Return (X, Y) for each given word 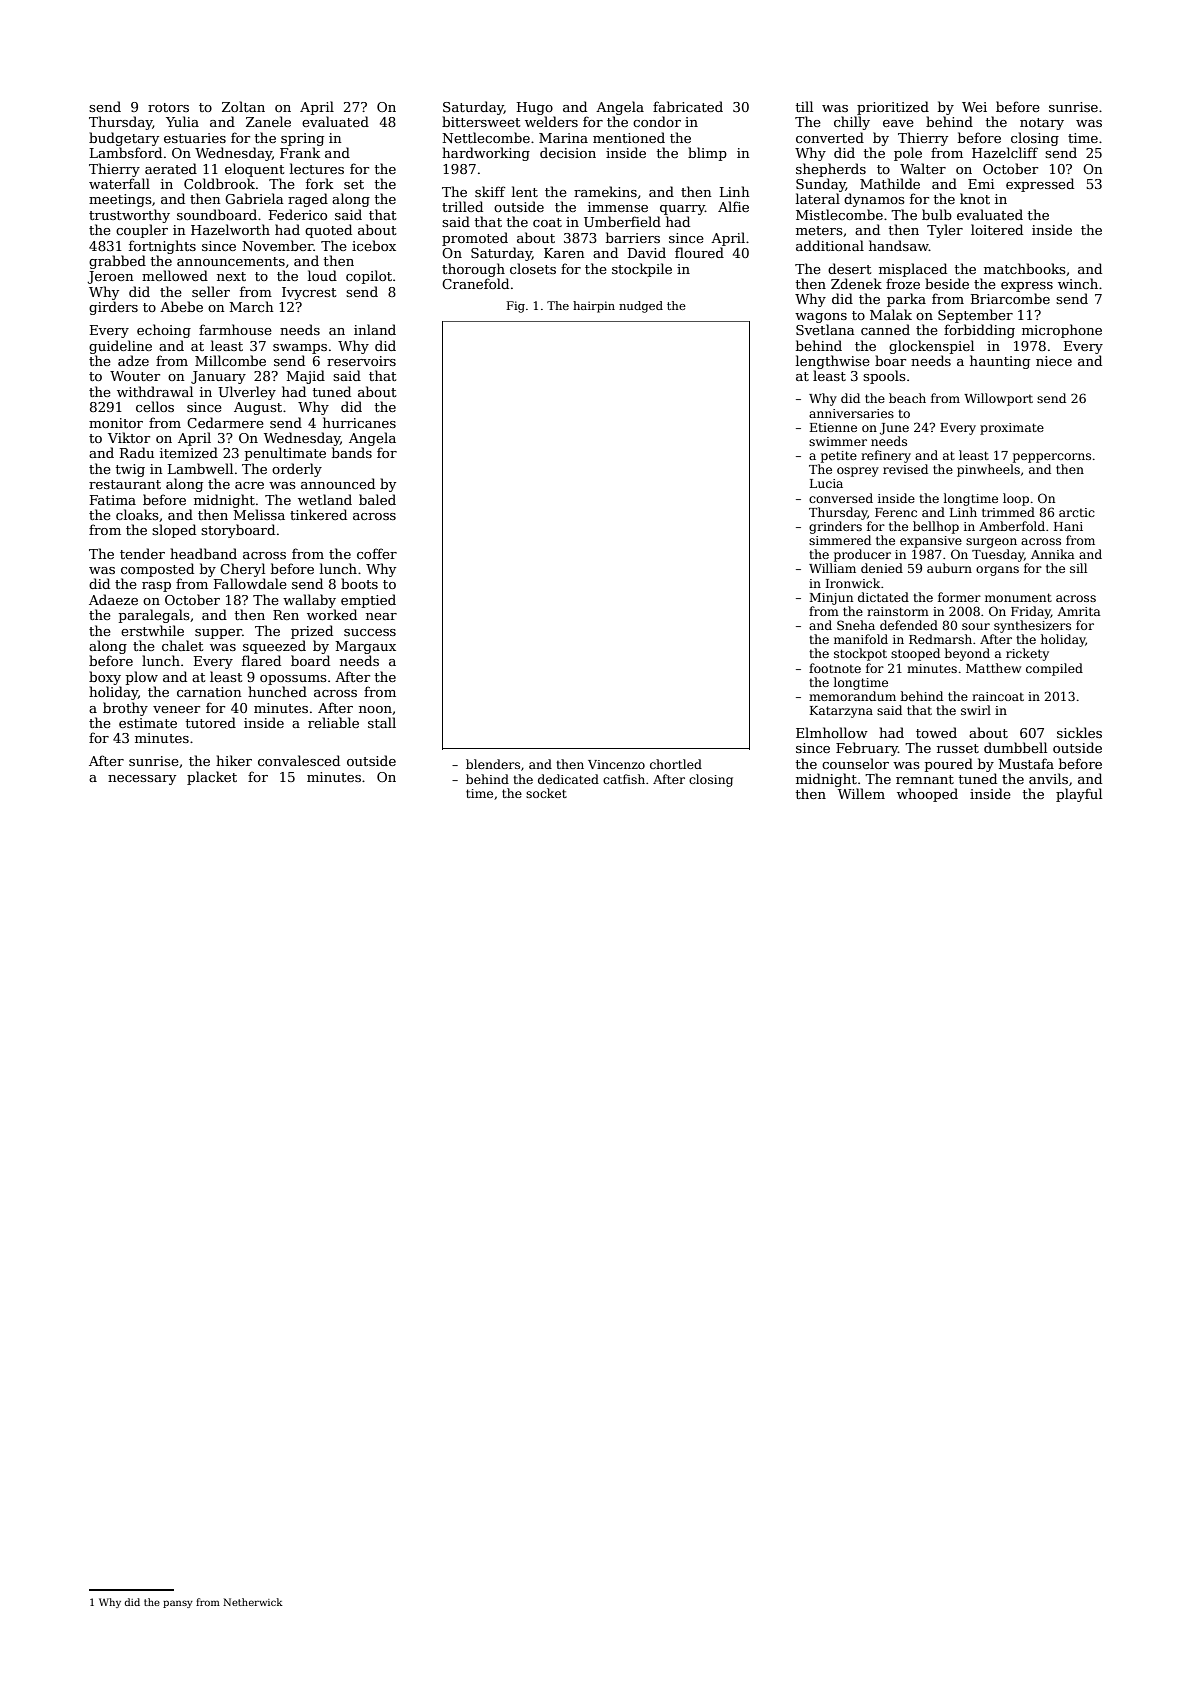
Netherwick (253, 1602)
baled (377, 499)
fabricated (688, 106)
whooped (927, 795)
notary (1042, 124)
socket (546, 793)
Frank (300, 152)
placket (212, 778)
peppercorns (1052, 458)
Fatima (113, 500)
